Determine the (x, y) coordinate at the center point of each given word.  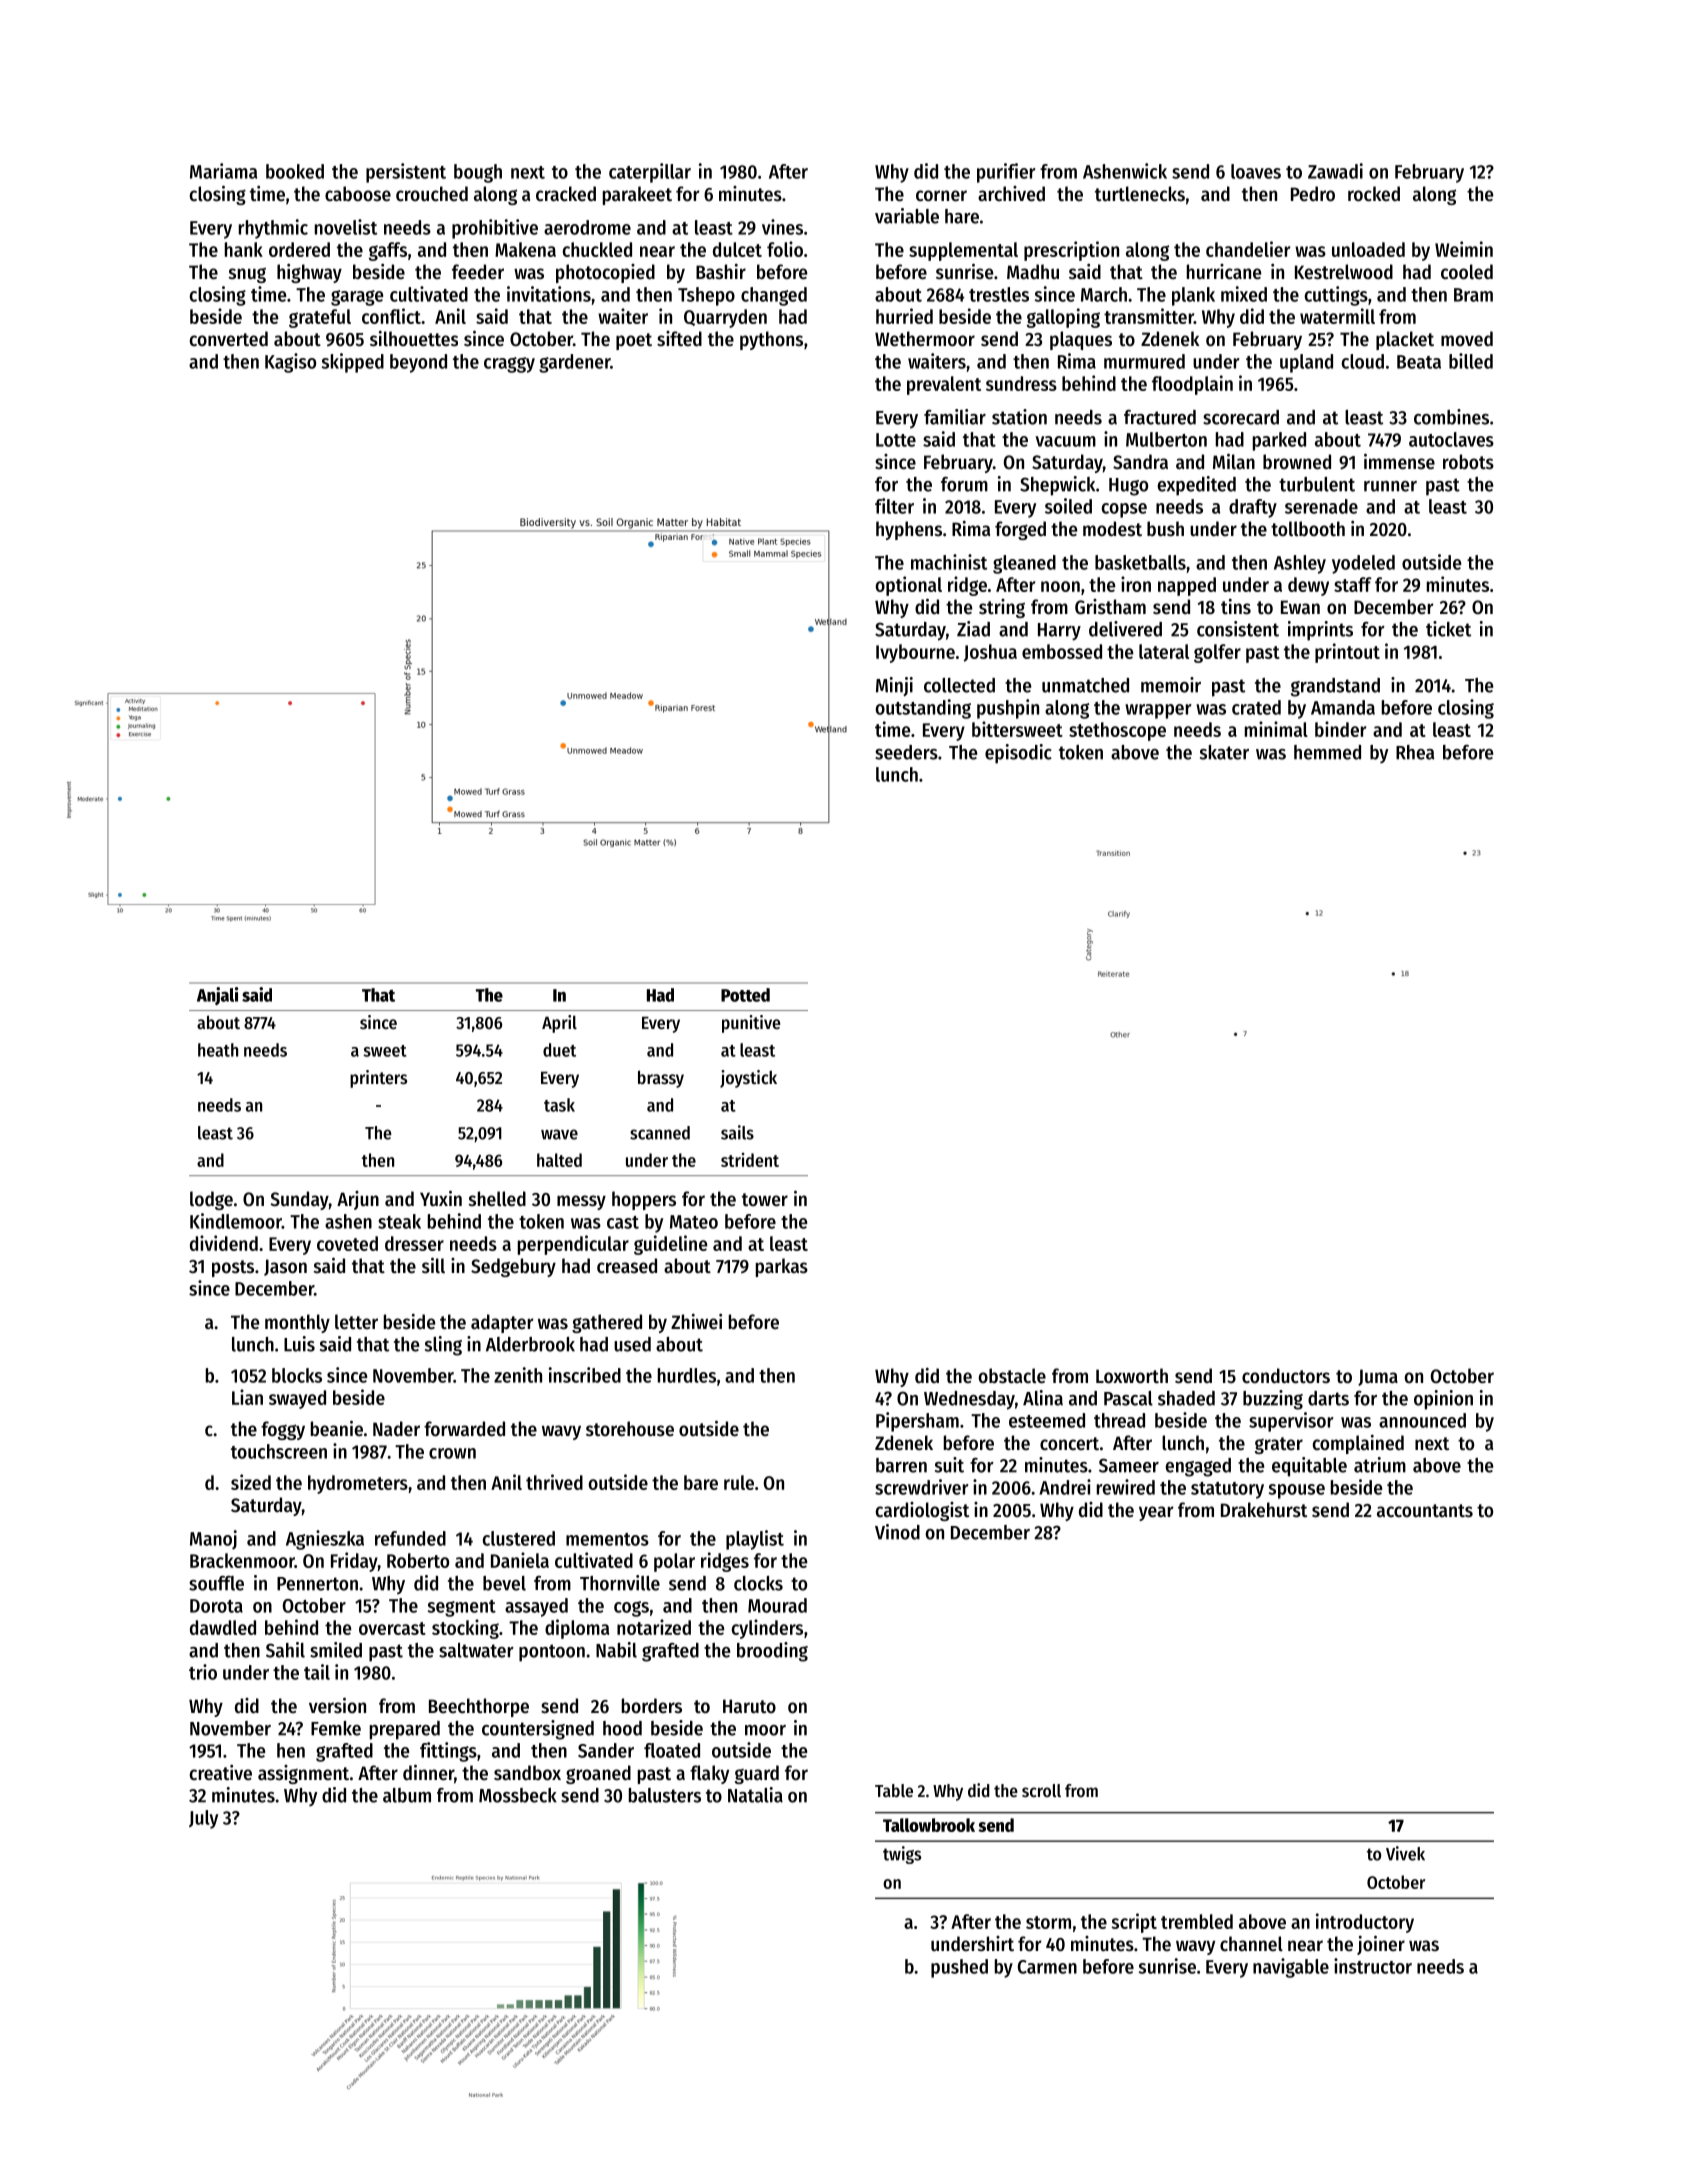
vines (782, 227)
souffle (216, 1583)
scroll (1041, 1790)
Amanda (1343, 707)
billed (1471, 361)
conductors (1286, 1376)
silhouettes (414, 339)
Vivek (1405, 1853)
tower (765, 1200)
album (407, 1795)
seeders (906, 752)
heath (218, 1050)
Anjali (217, 996)
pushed (959, 1968)
